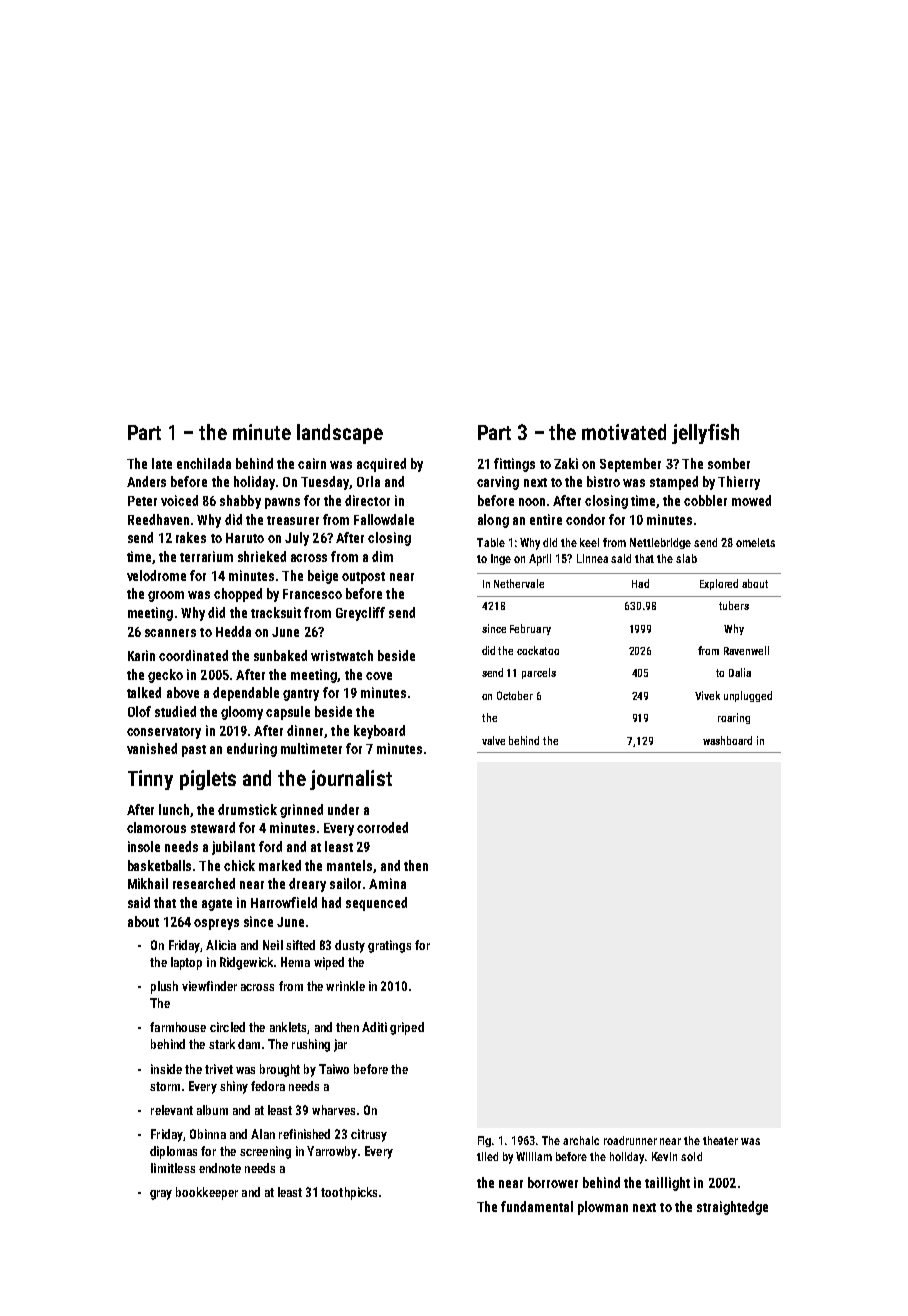 The width and height of the screenshot is (908, 1316). I want to click on Olof, so click(139, 711).
